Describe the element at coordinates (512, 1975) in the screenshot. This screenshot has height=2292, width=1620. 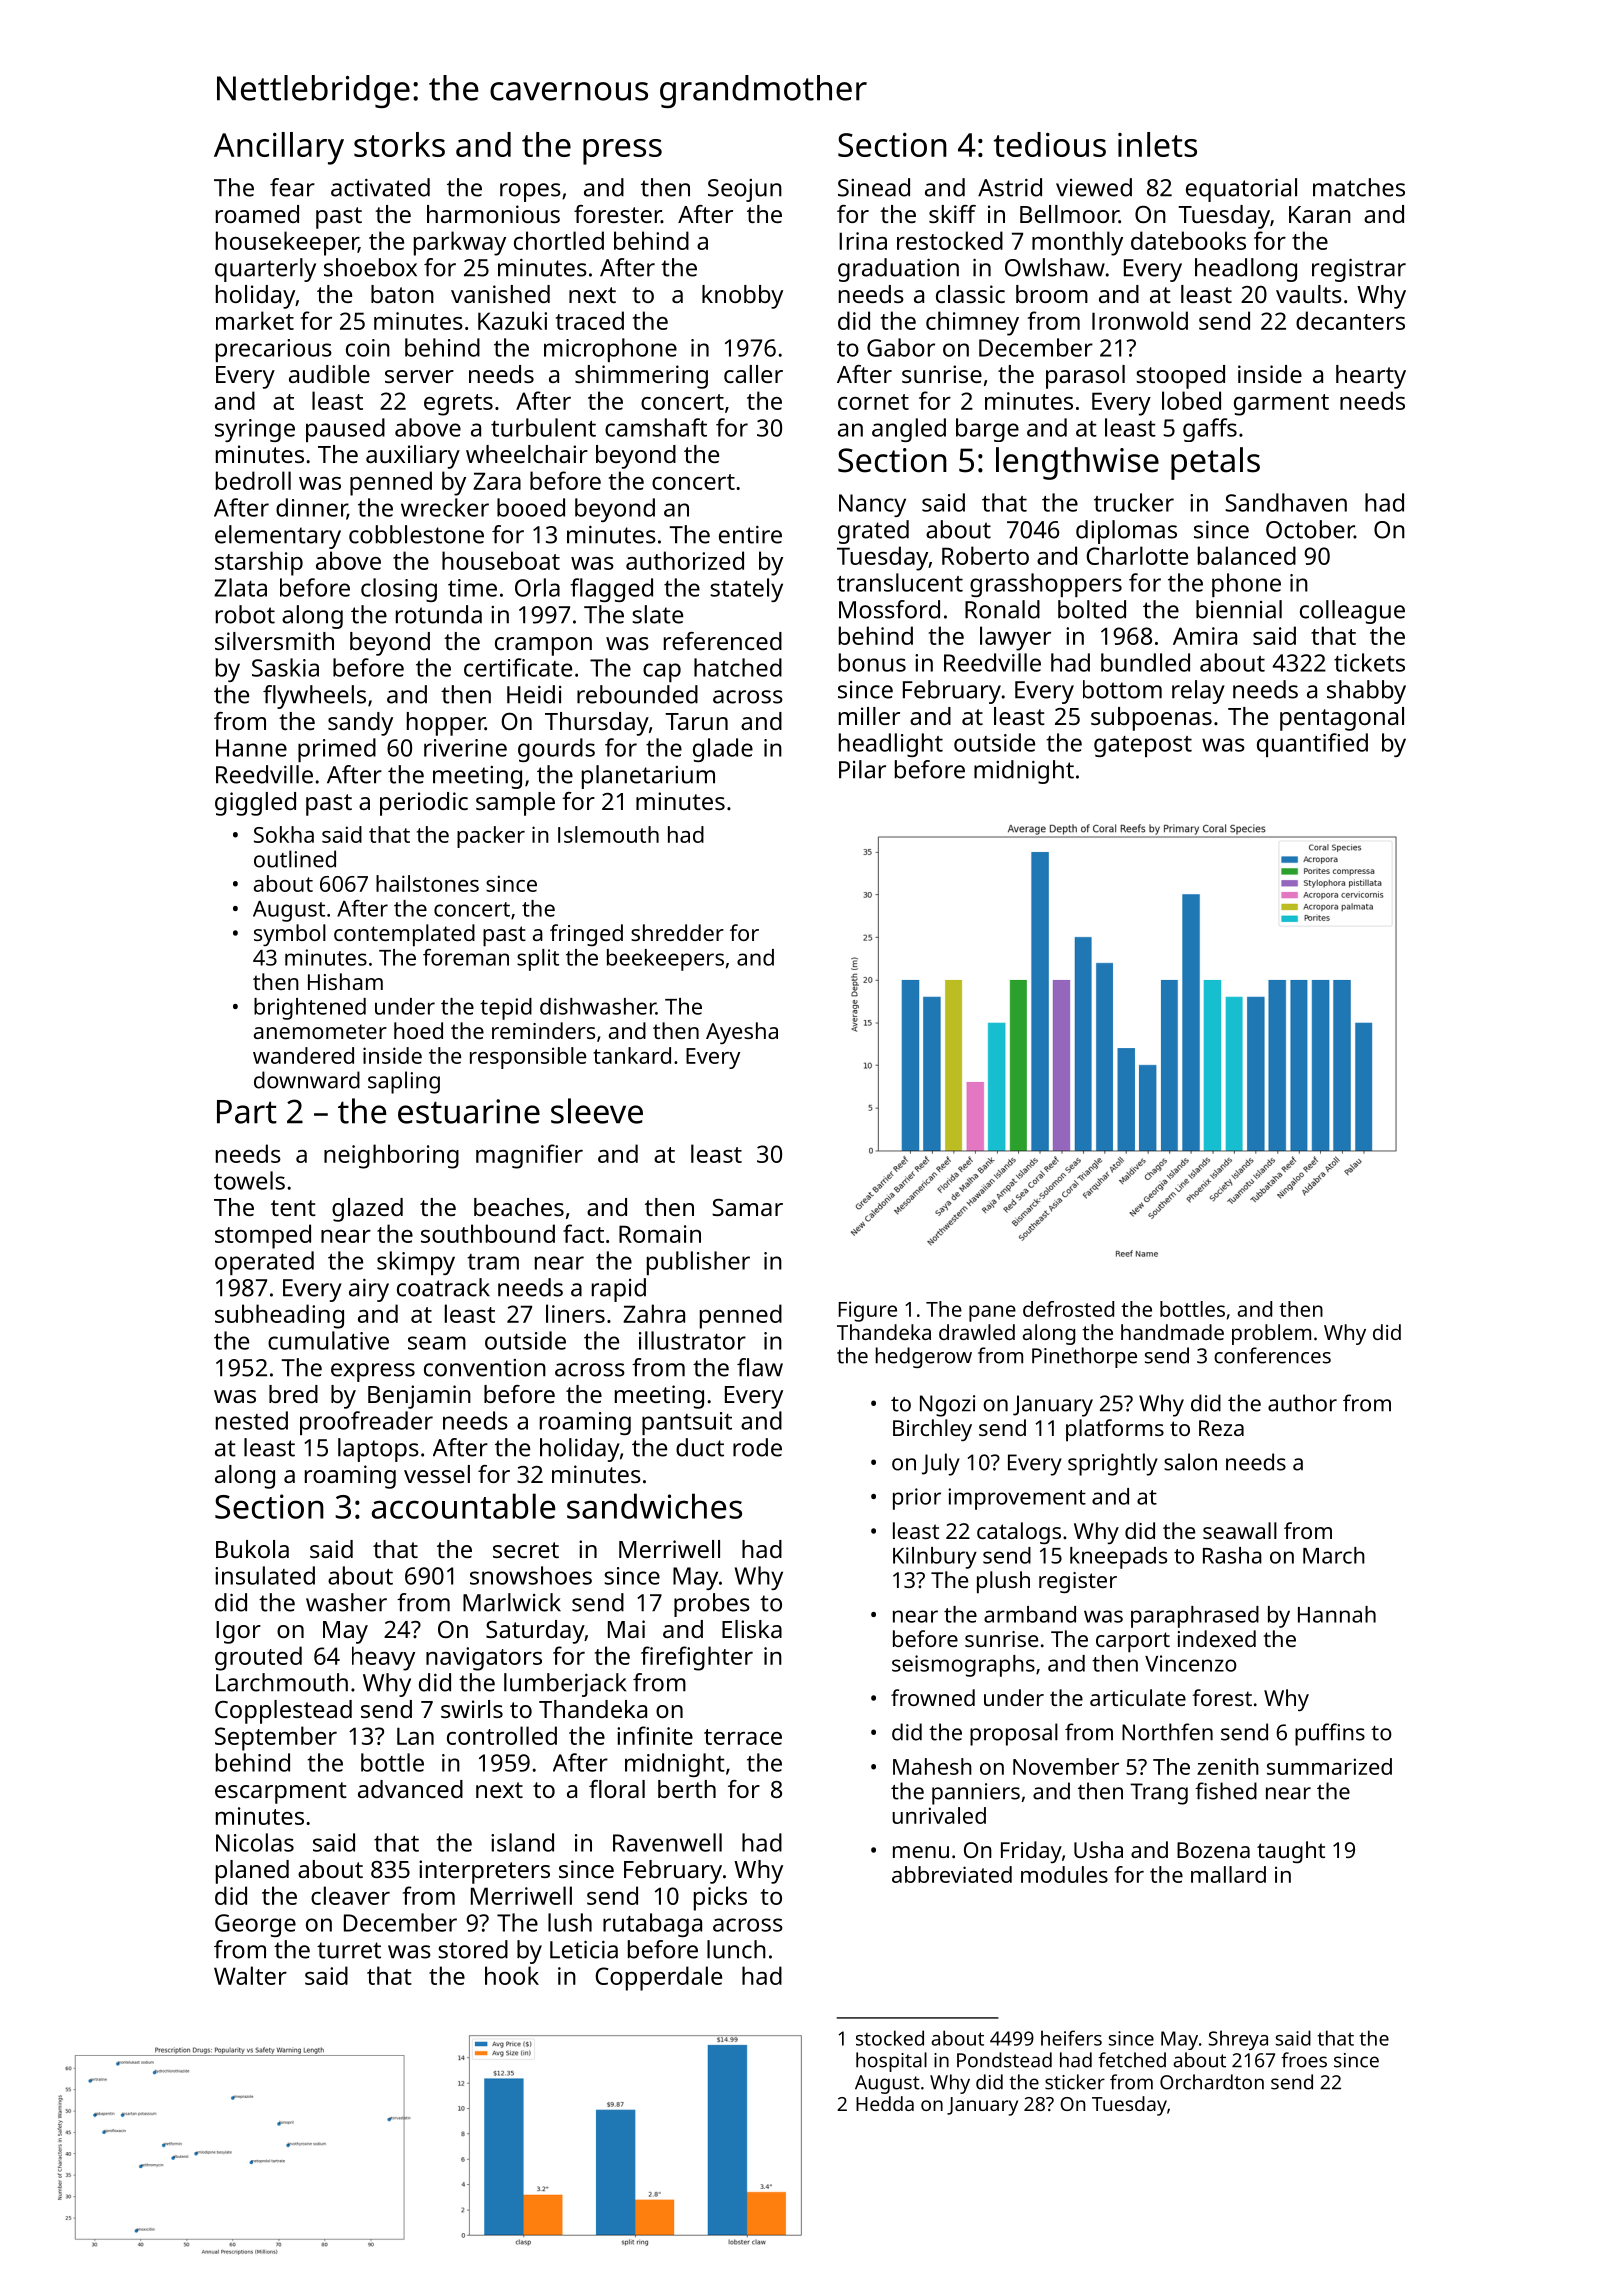
I see `hook` at that location.
